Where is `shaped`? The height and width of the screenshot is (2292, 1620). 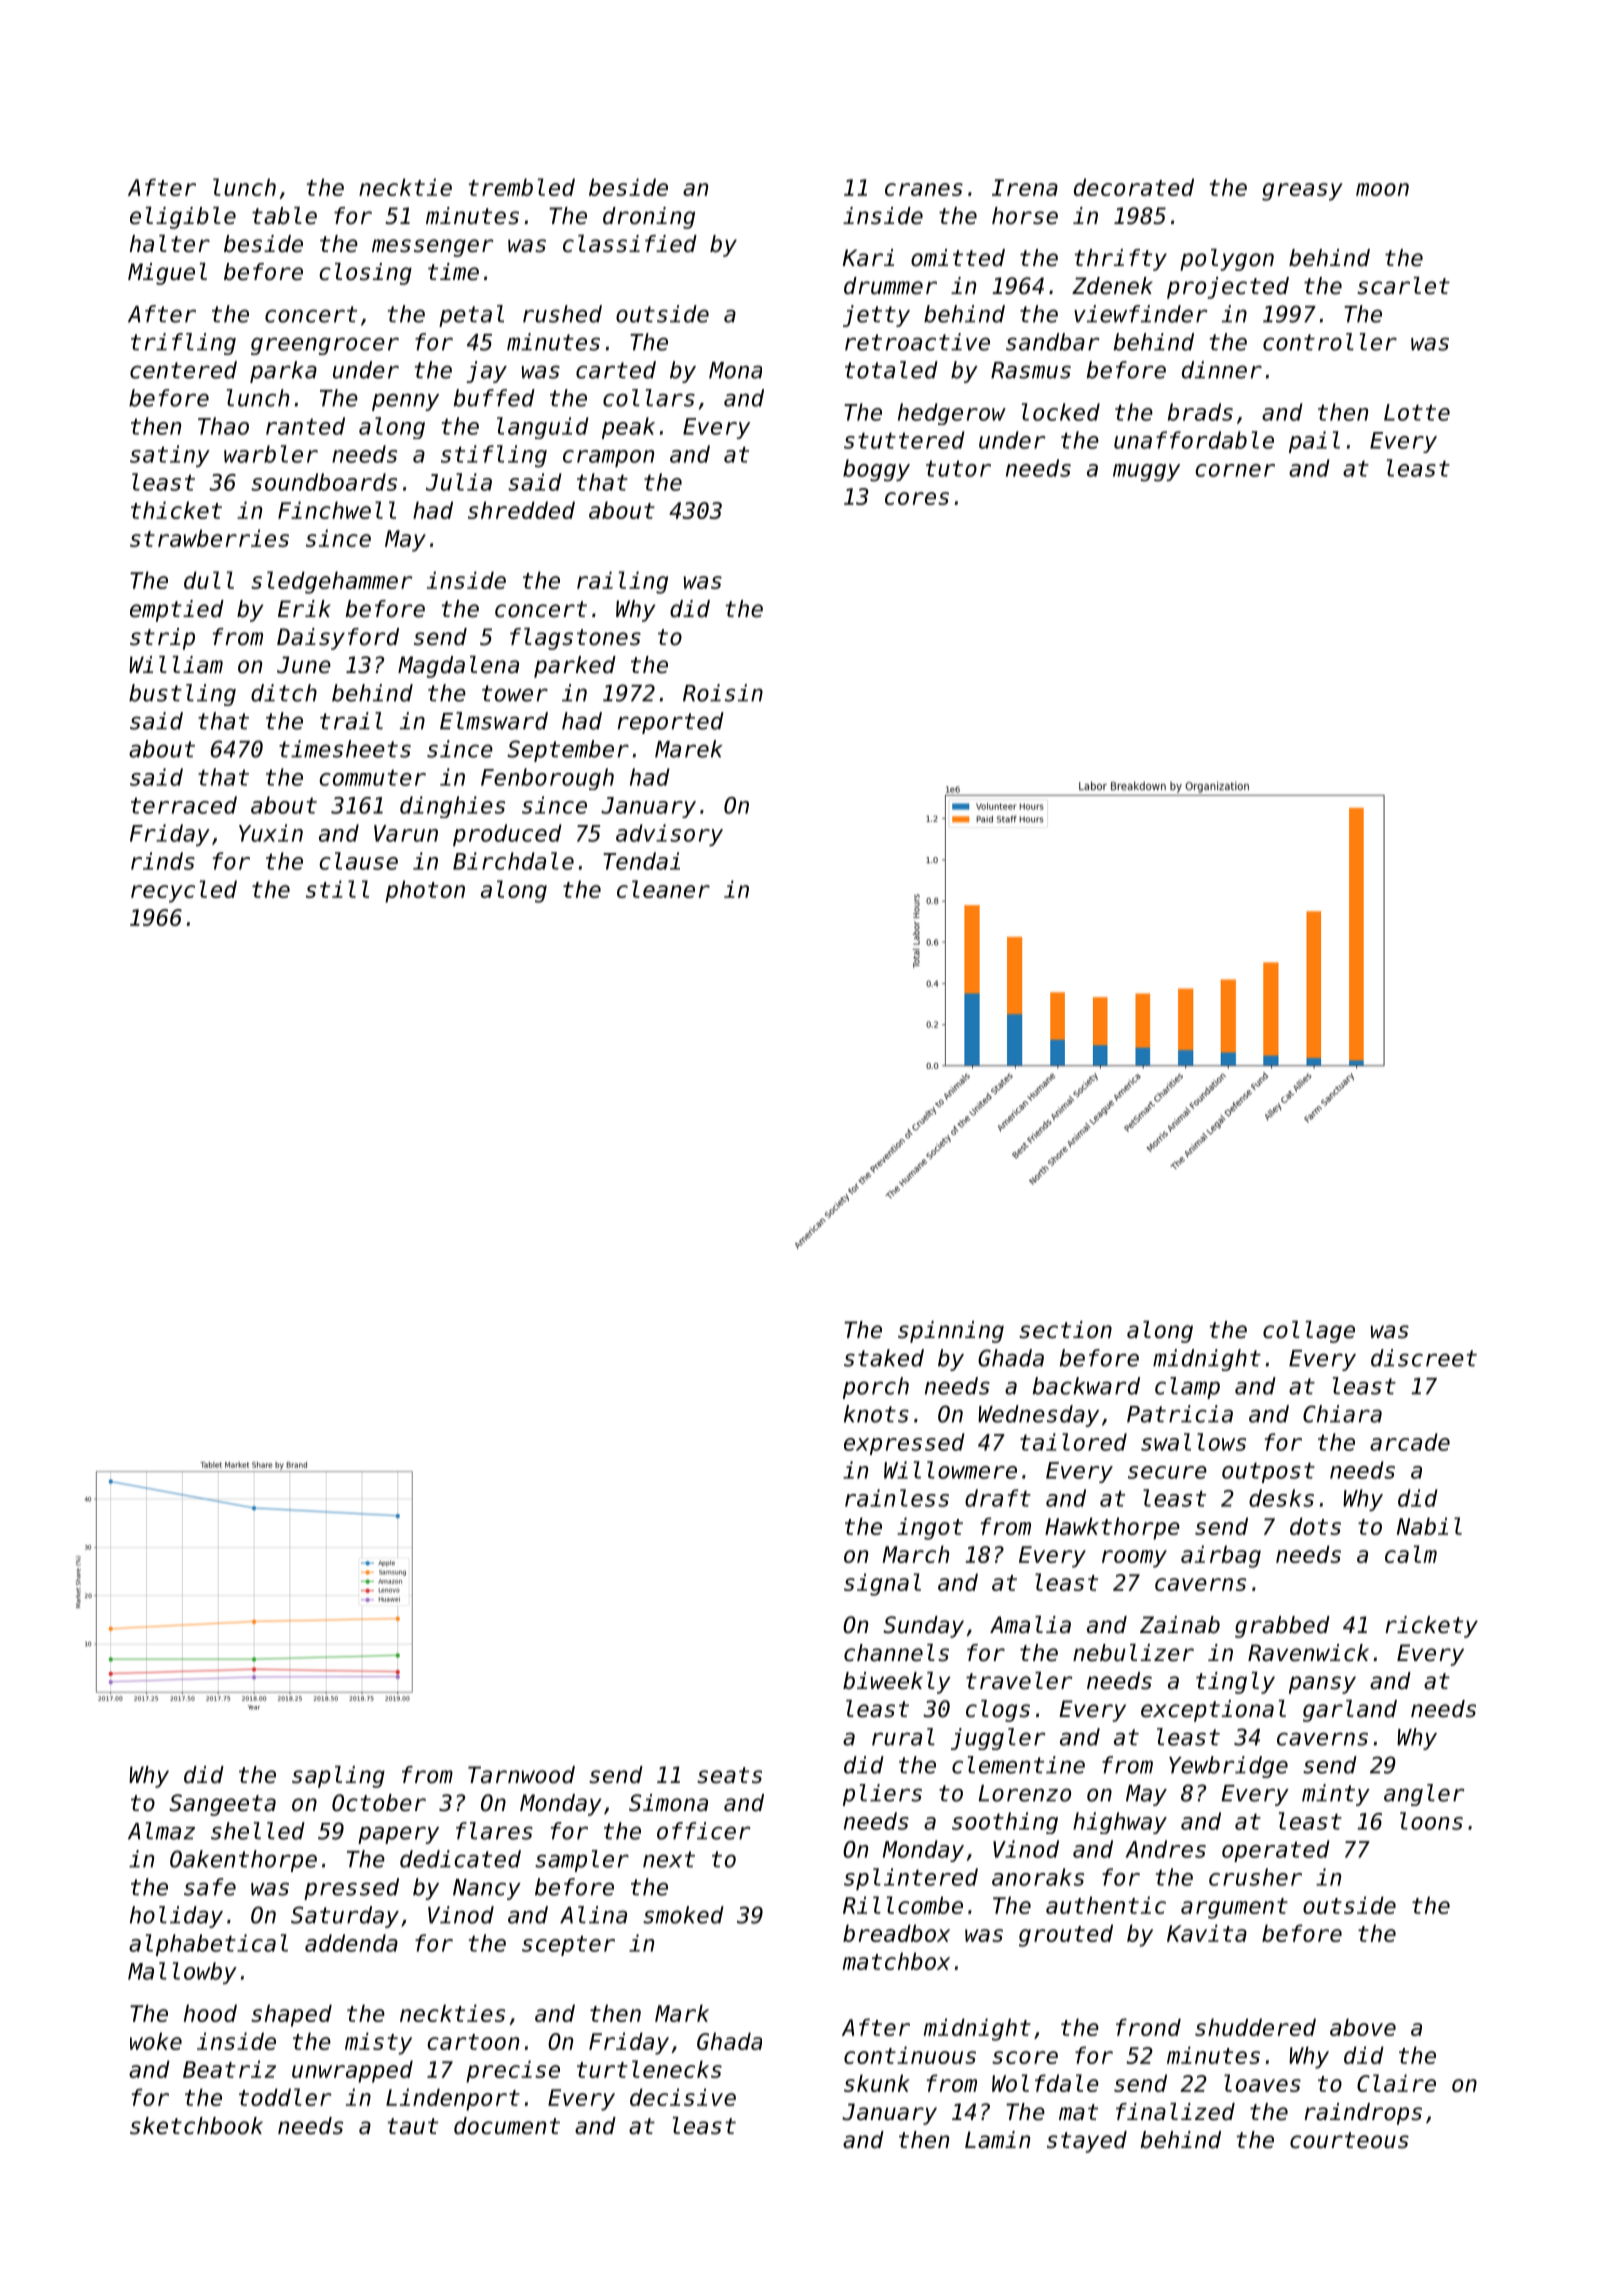
shaped is located at coordinates (291, 2015).
